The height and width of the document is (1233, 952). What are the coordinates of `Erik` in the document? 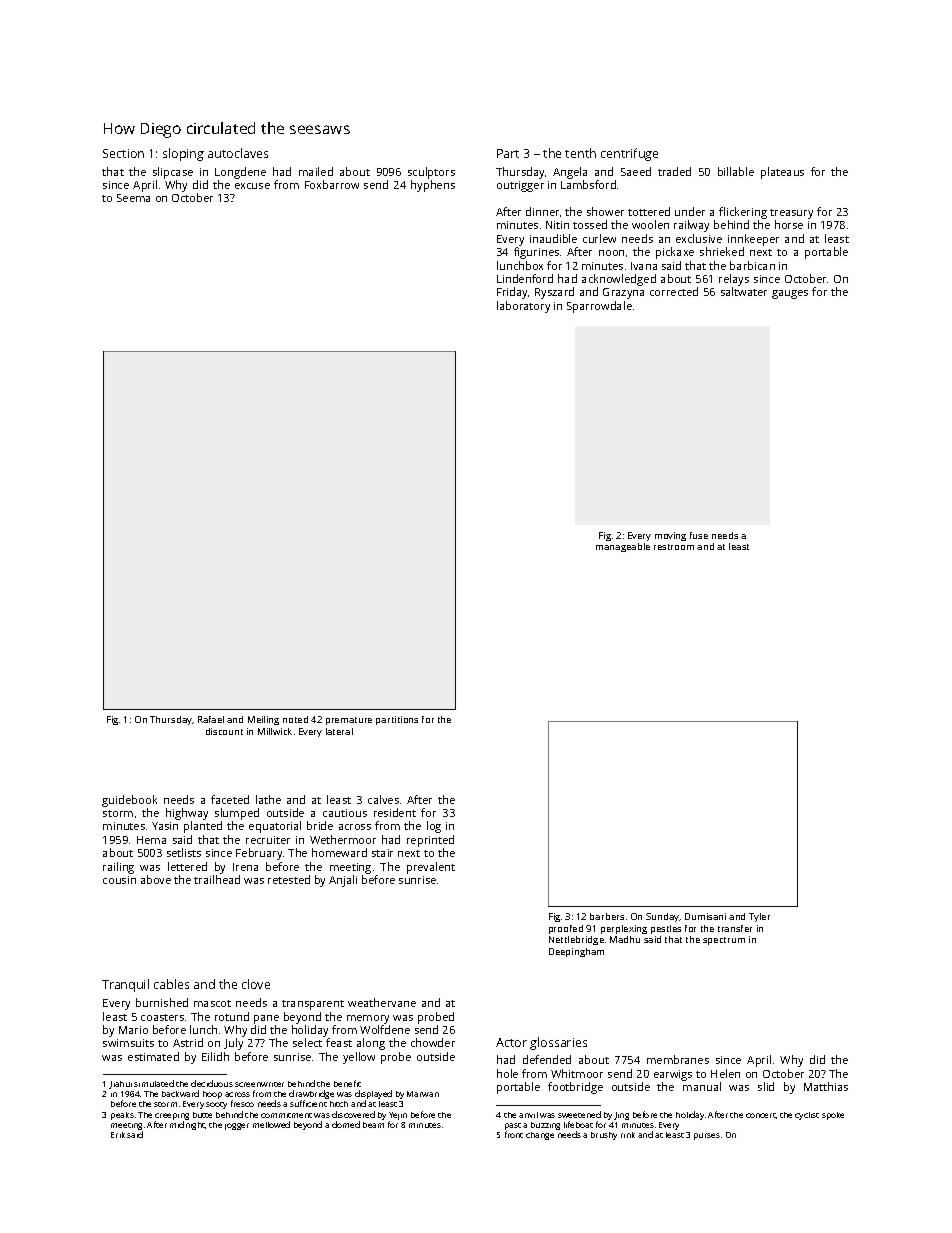 It's located at (118, 1135).
